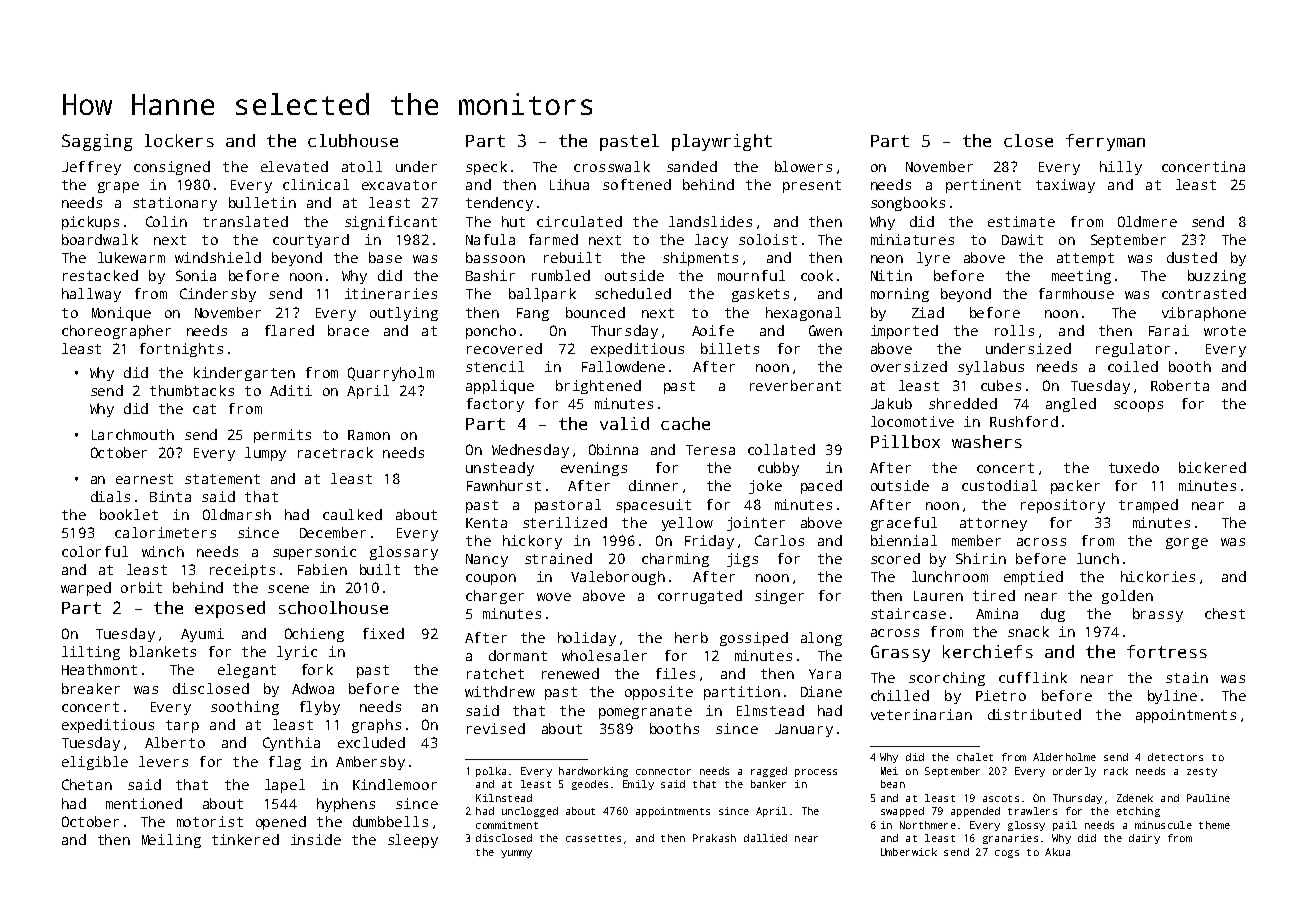  I want to click on lacy, so click(711, 241).
